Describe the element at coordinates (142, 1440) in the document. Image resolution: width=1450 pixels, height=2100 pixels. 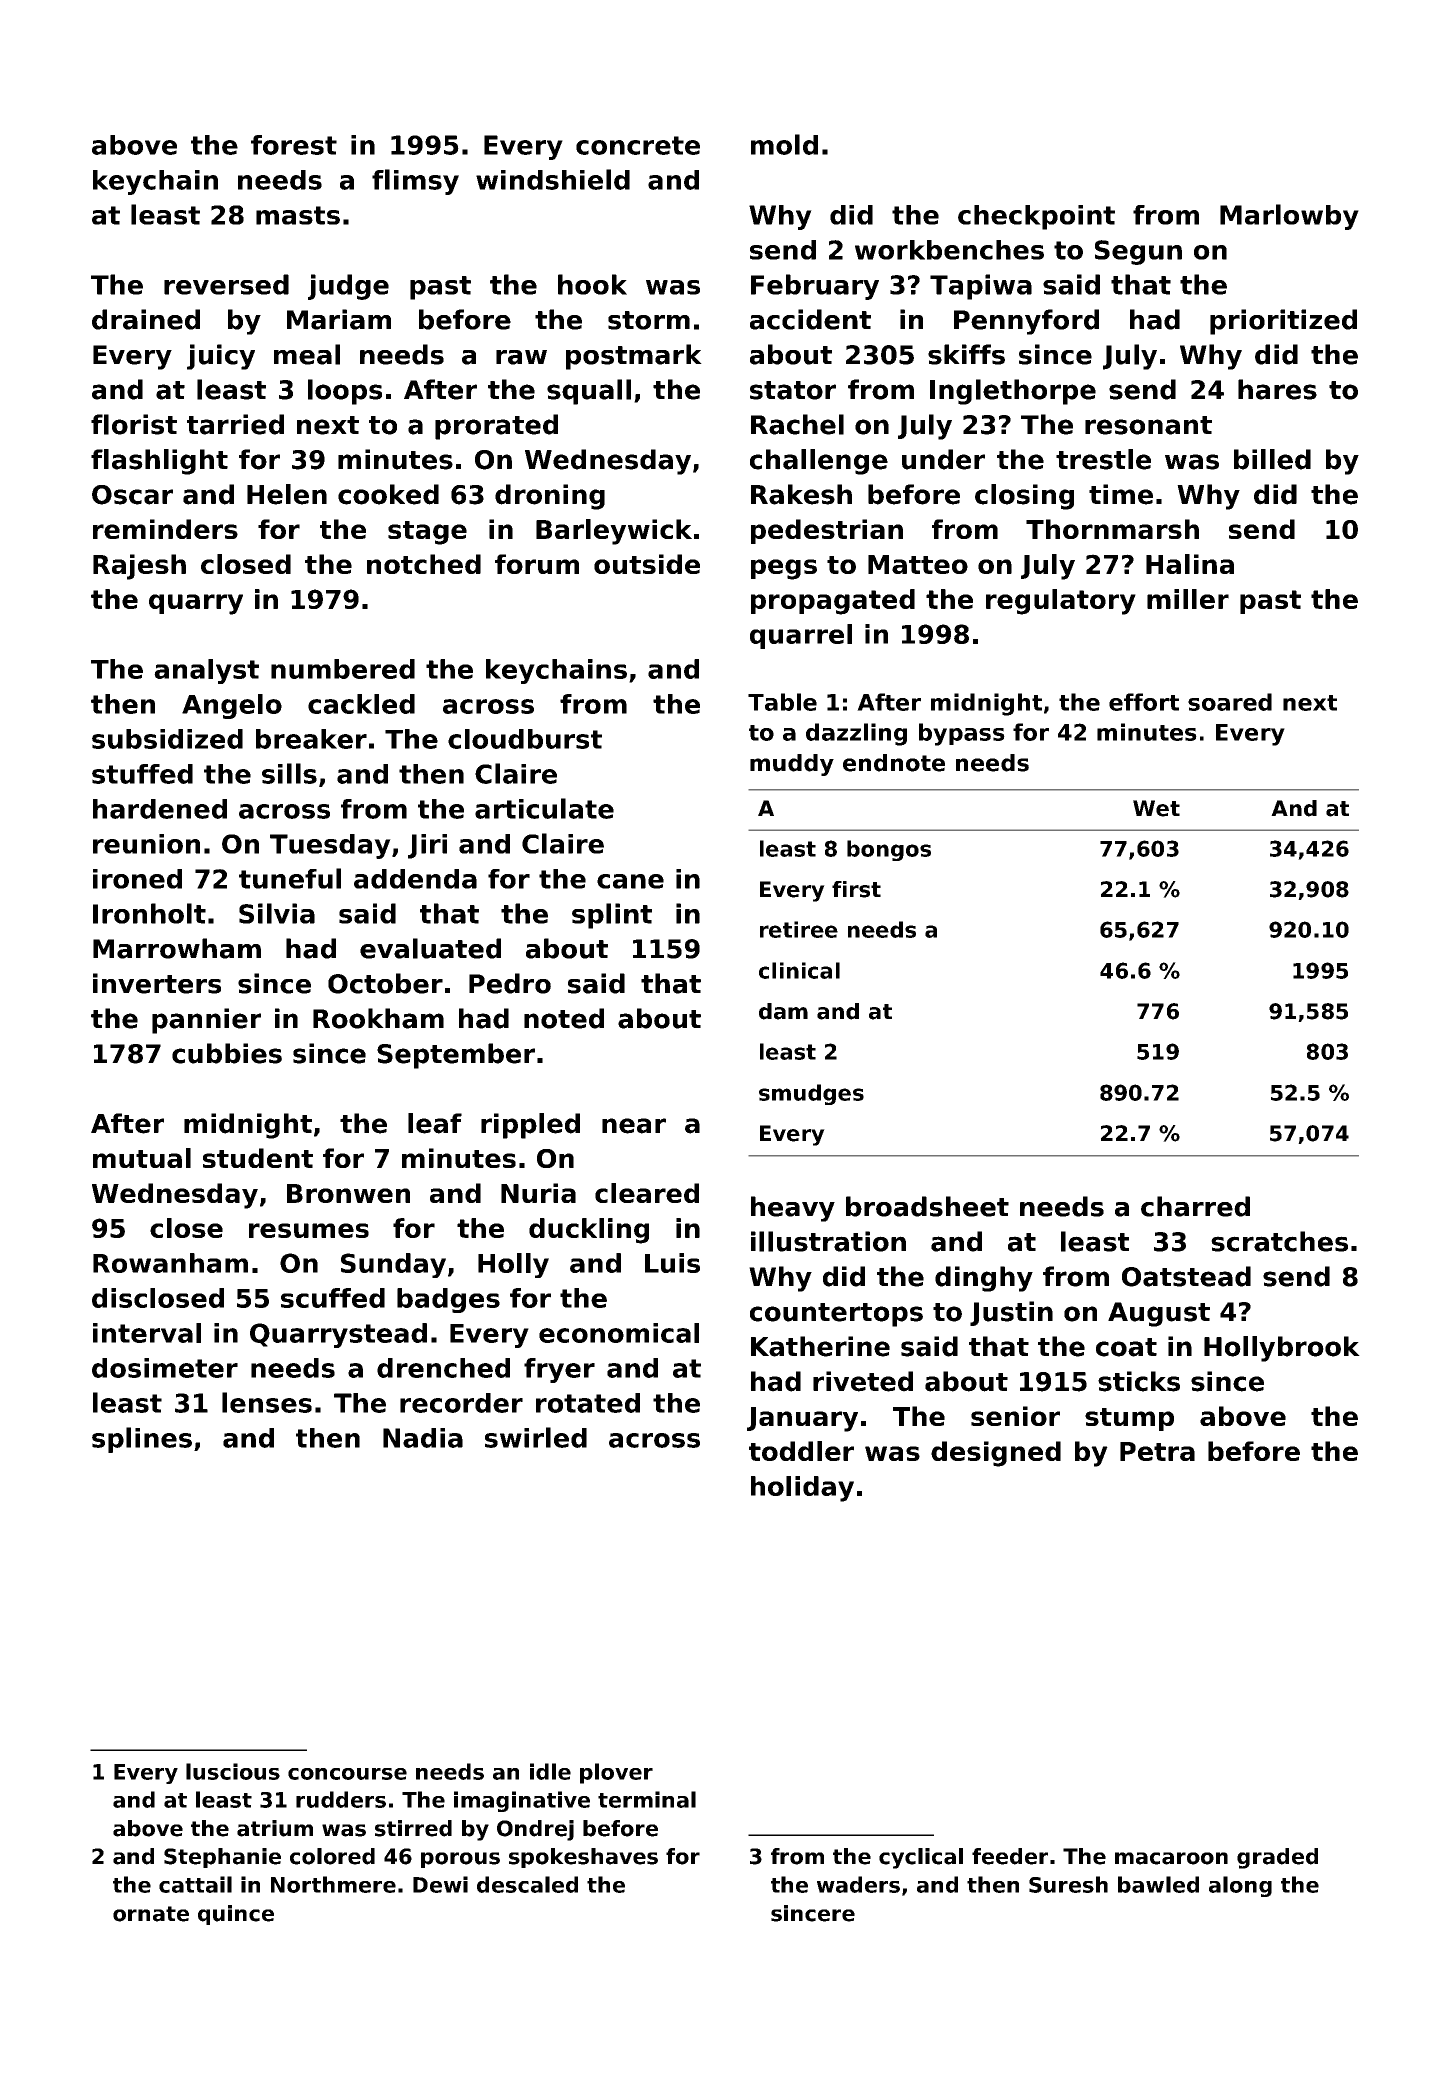
I see `splines` at that location.
